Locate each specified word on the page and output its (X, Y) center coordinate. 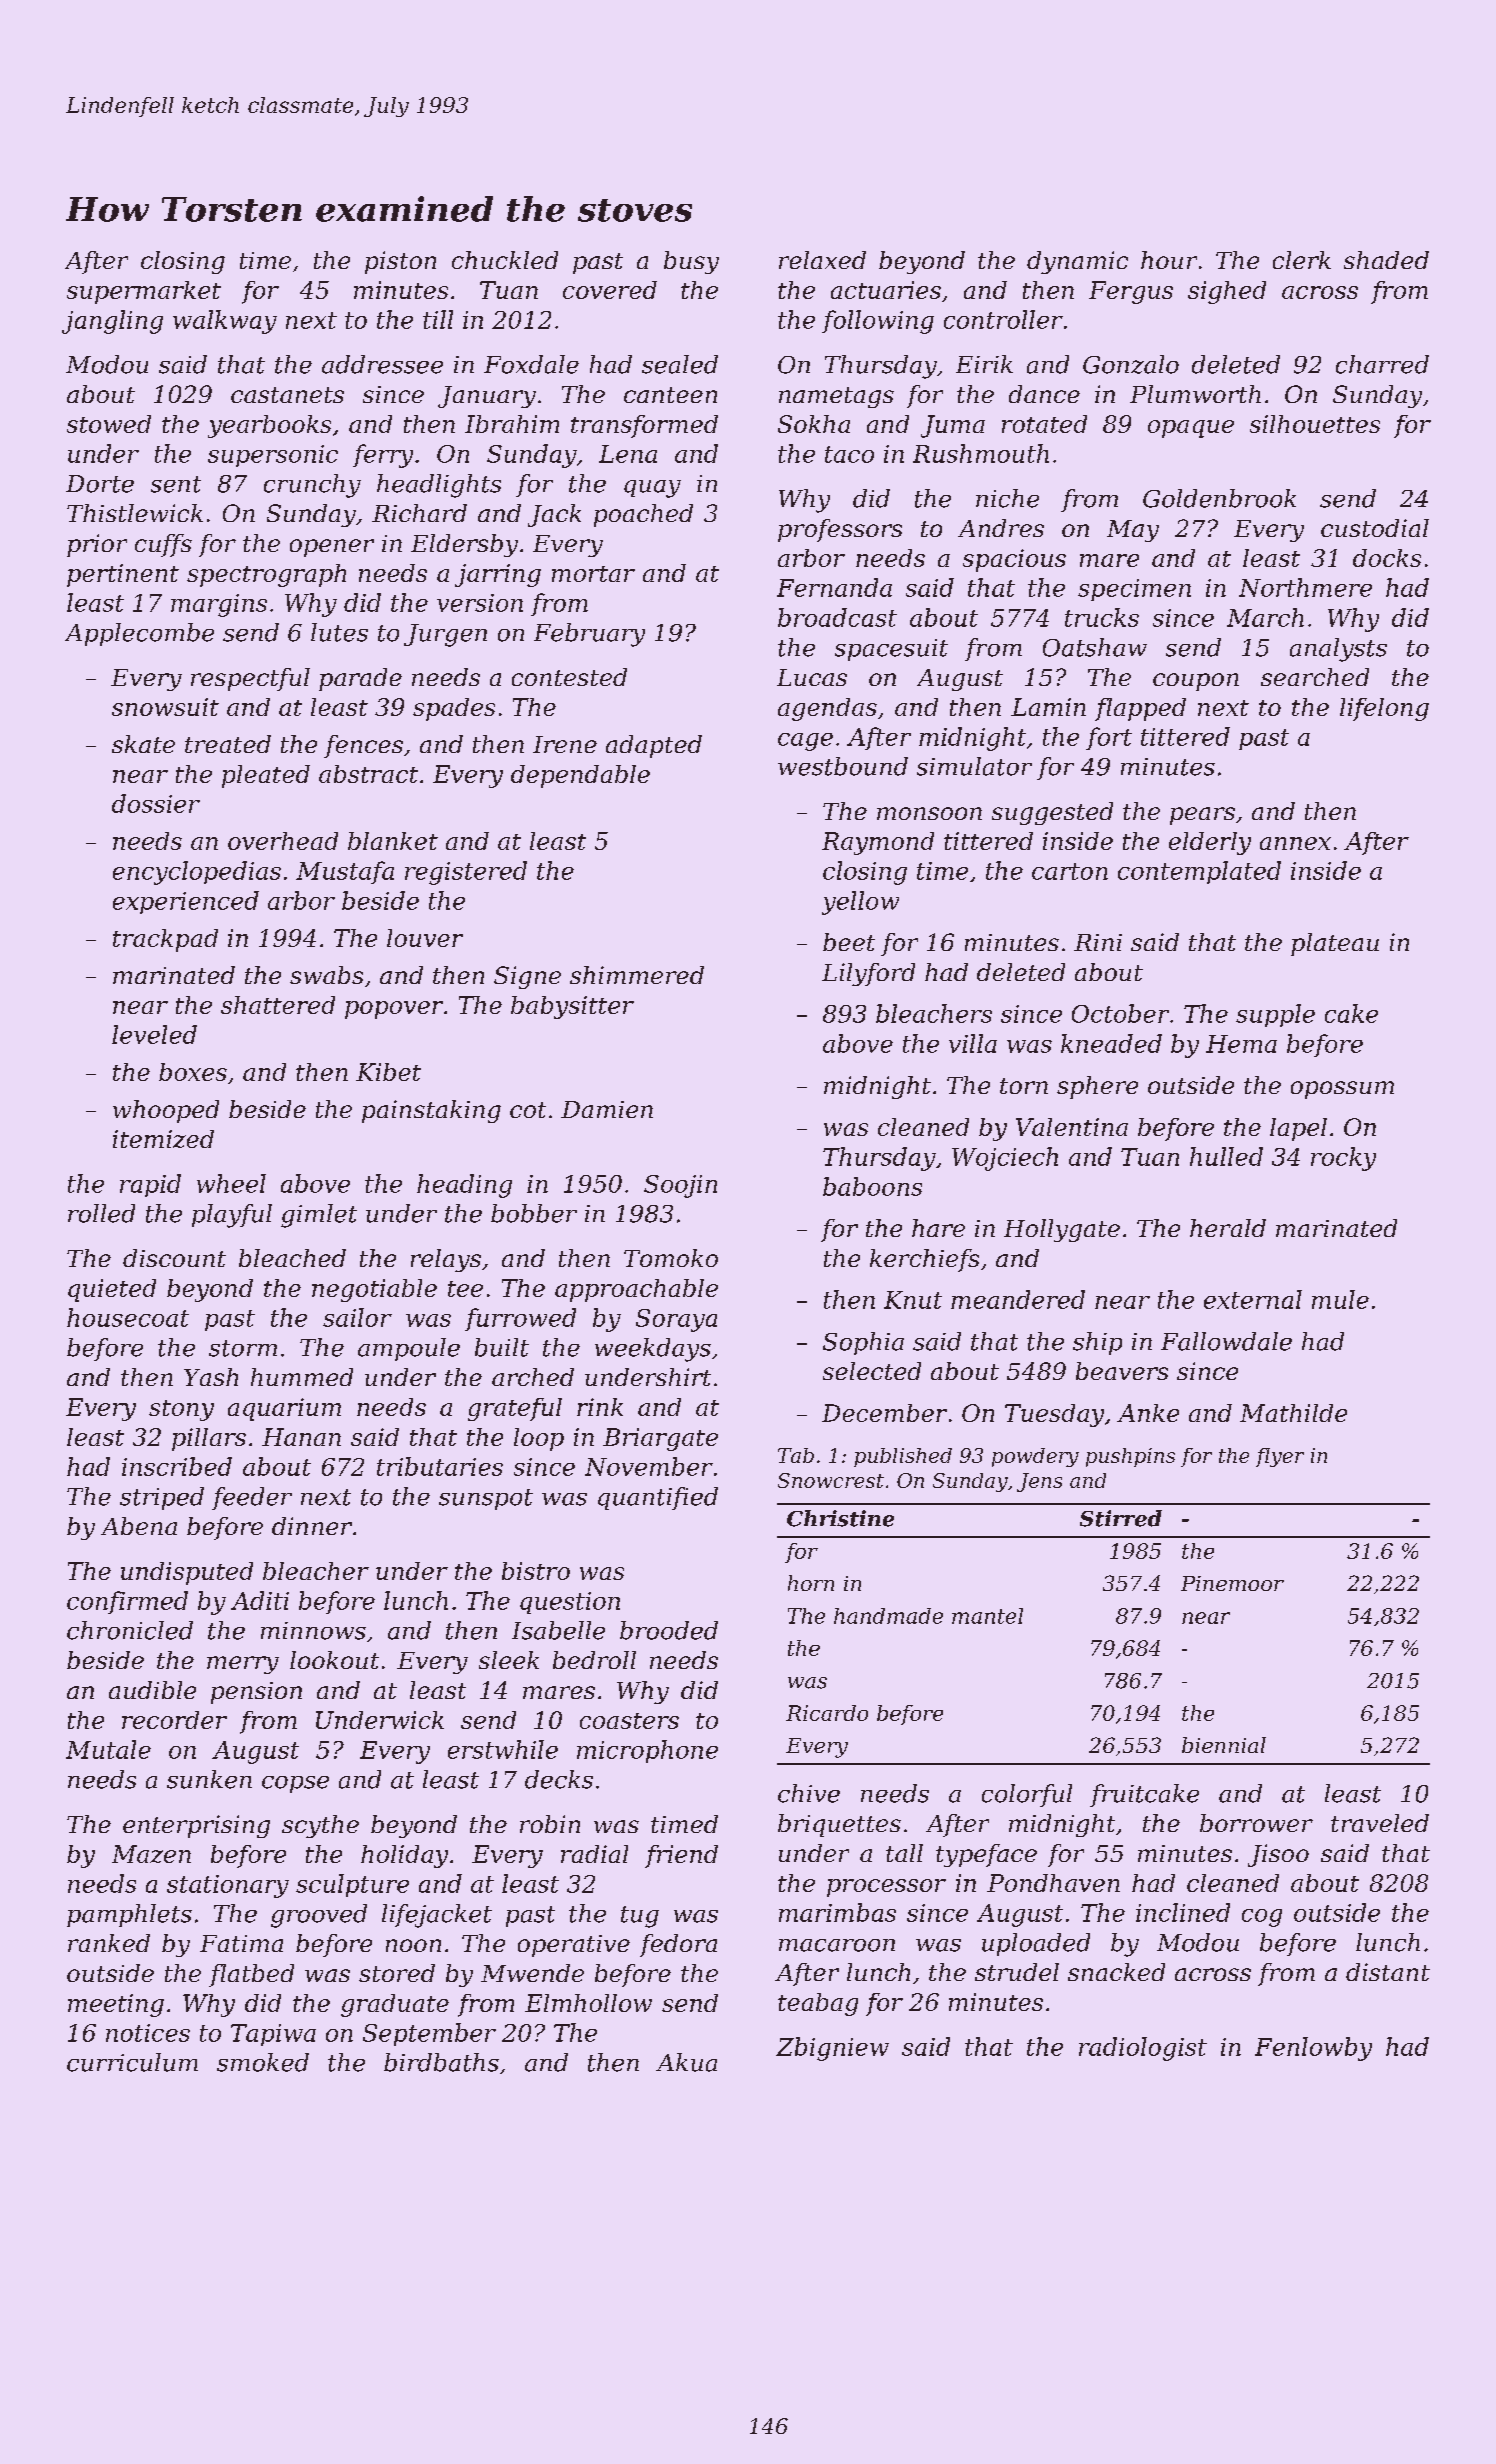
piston (400, 262)
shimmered (637, 975)
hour (1169, 260)
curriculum (132, 2062)
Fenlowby (1313, 2049)
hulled (1226, 1156)
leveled (154, 1034)
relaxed (822, 260)
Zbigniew (832, 2049)
